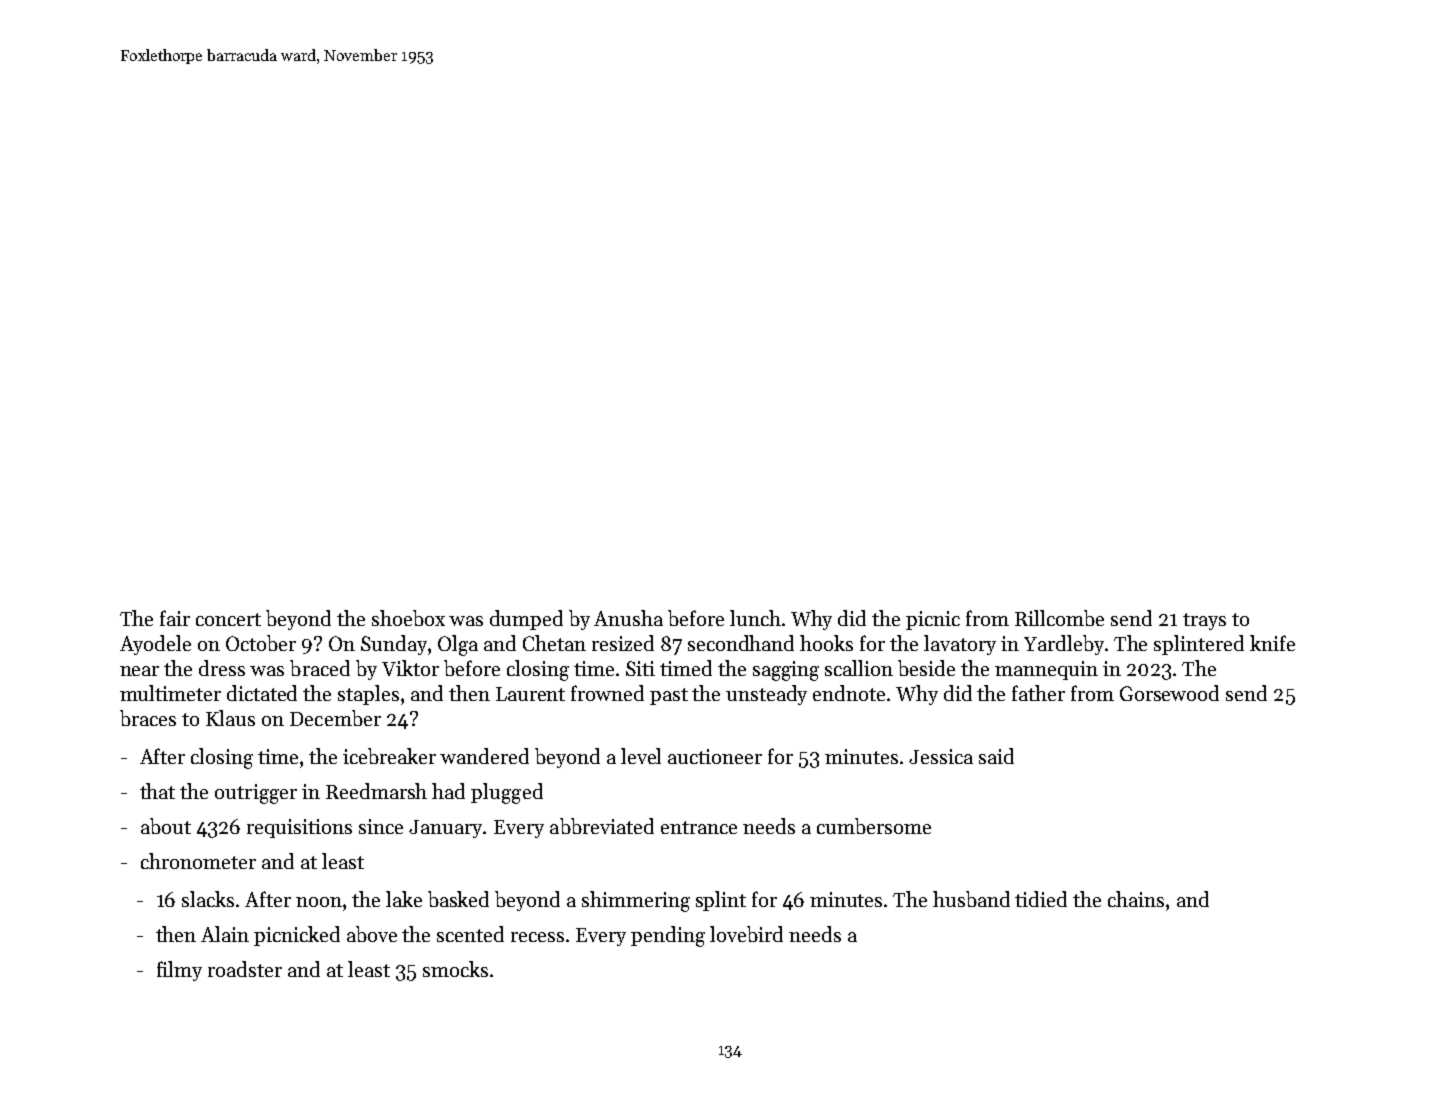 This screenshot has height=1109, width=1435. What do you see at coordinates (755, 618) in the screenshot?
I see `lunch` at bounding box center [755, 618].
